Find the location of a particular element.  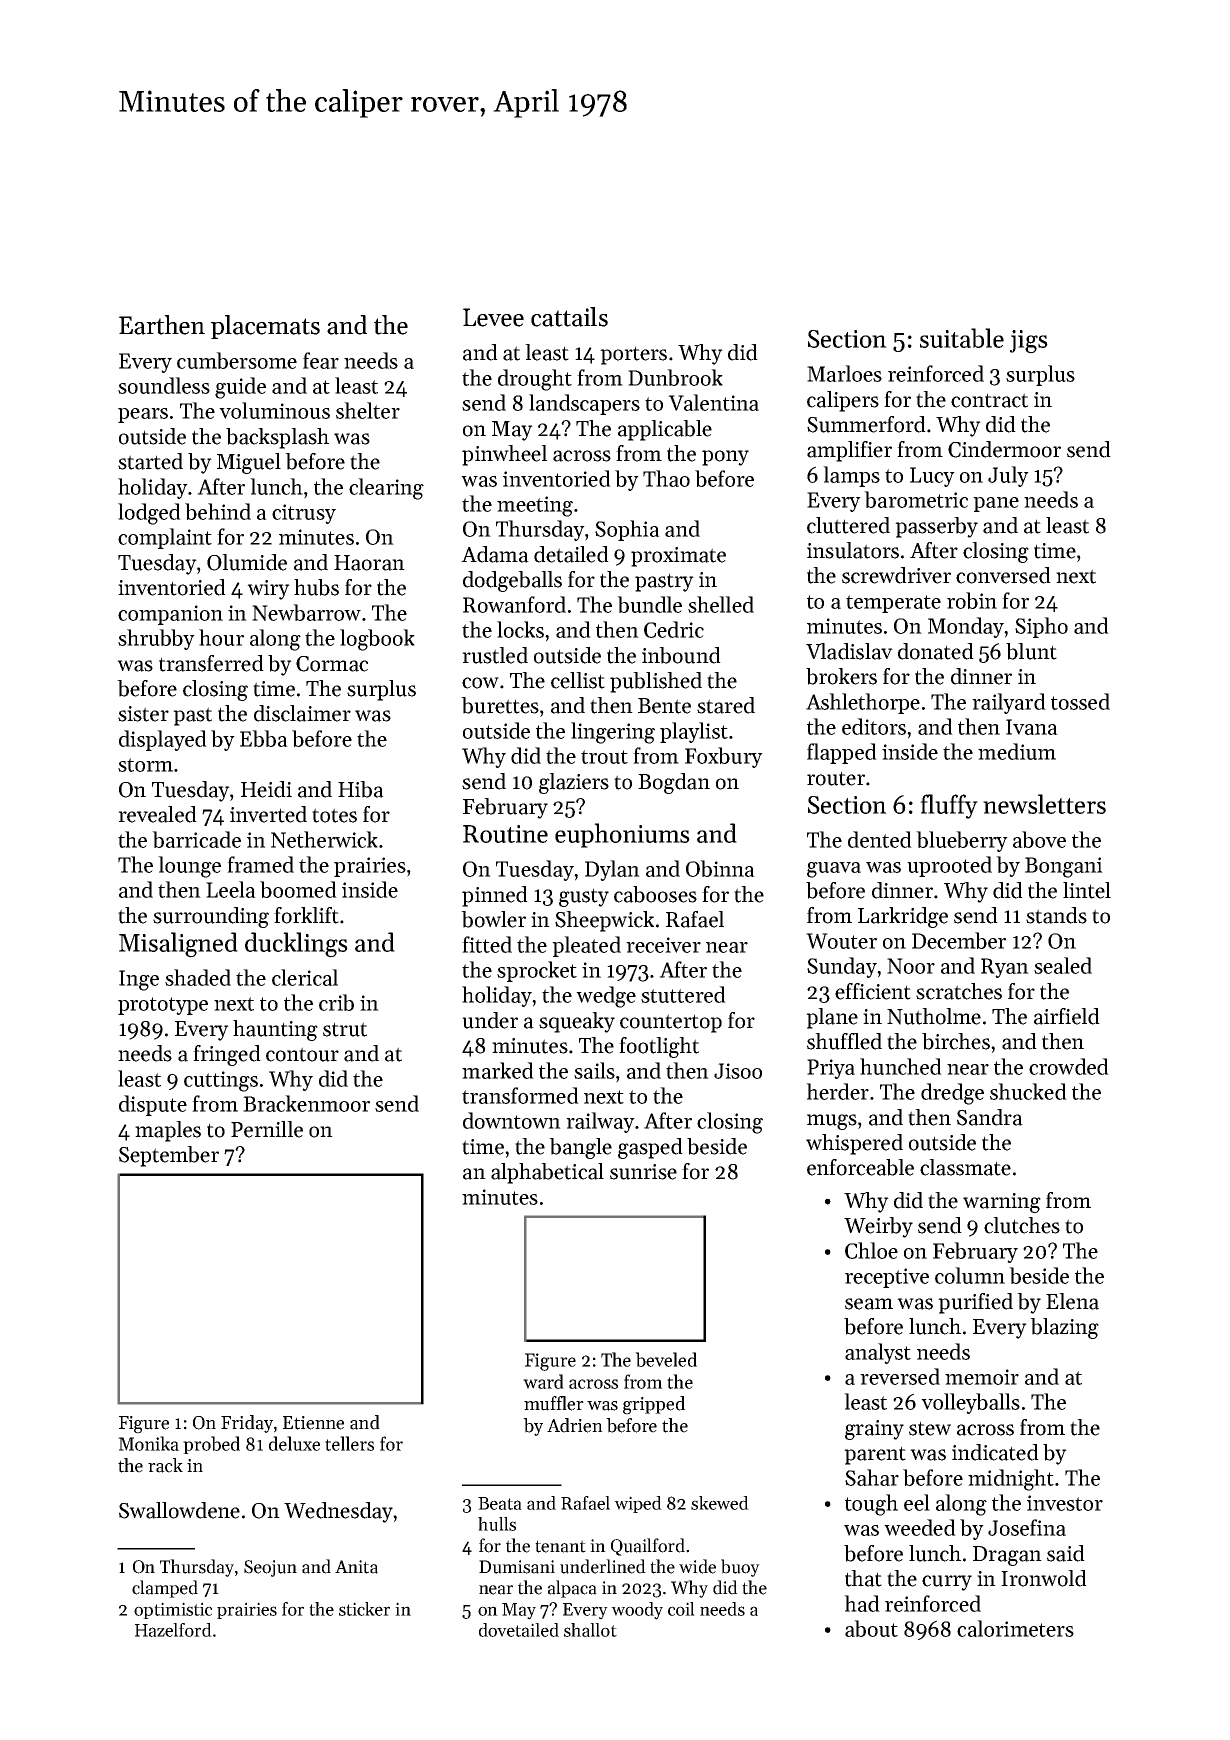

soundless is located at coordinates (164, 385).
